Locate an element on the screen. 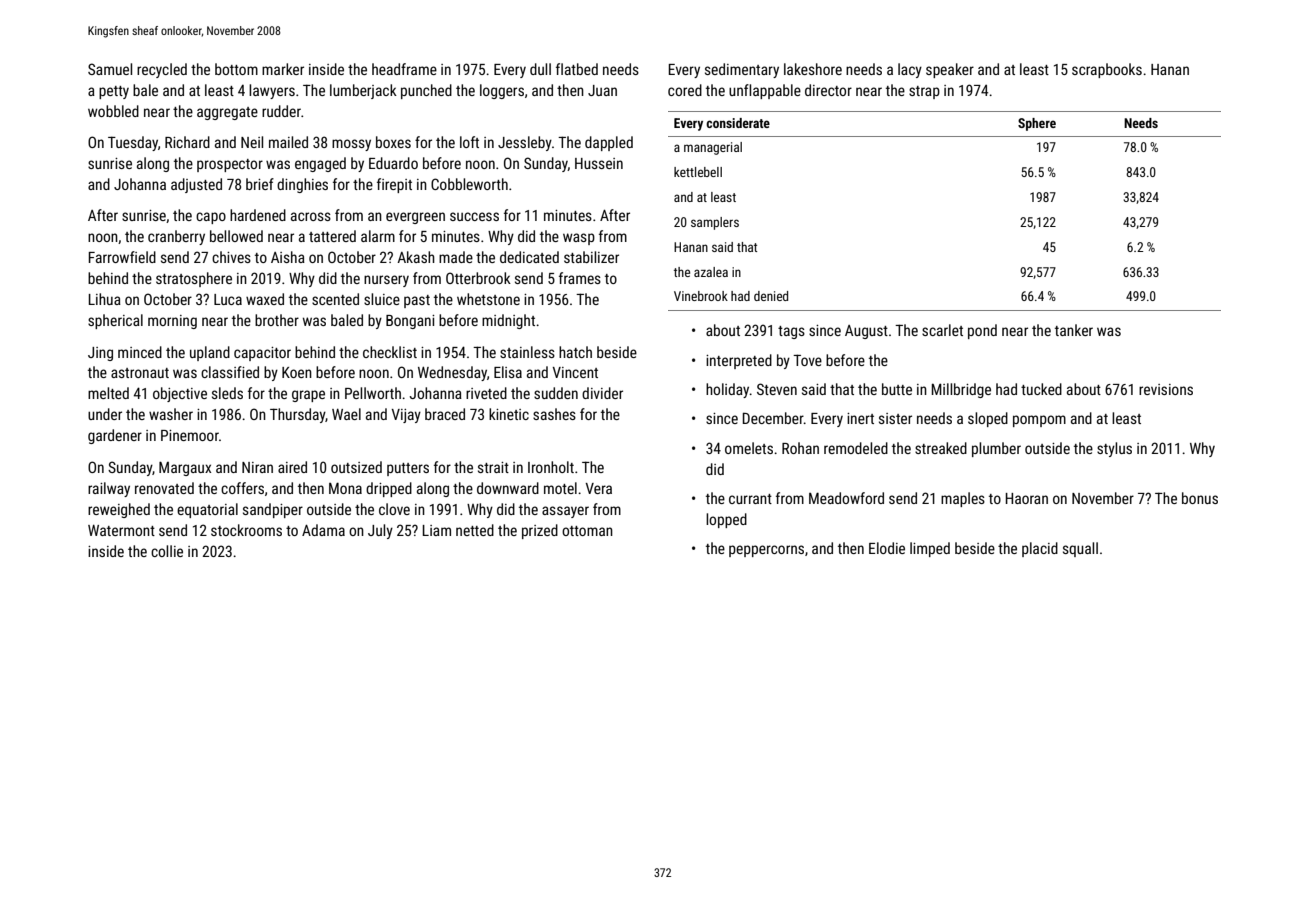  Neil is located at coordinates (252, 142).
